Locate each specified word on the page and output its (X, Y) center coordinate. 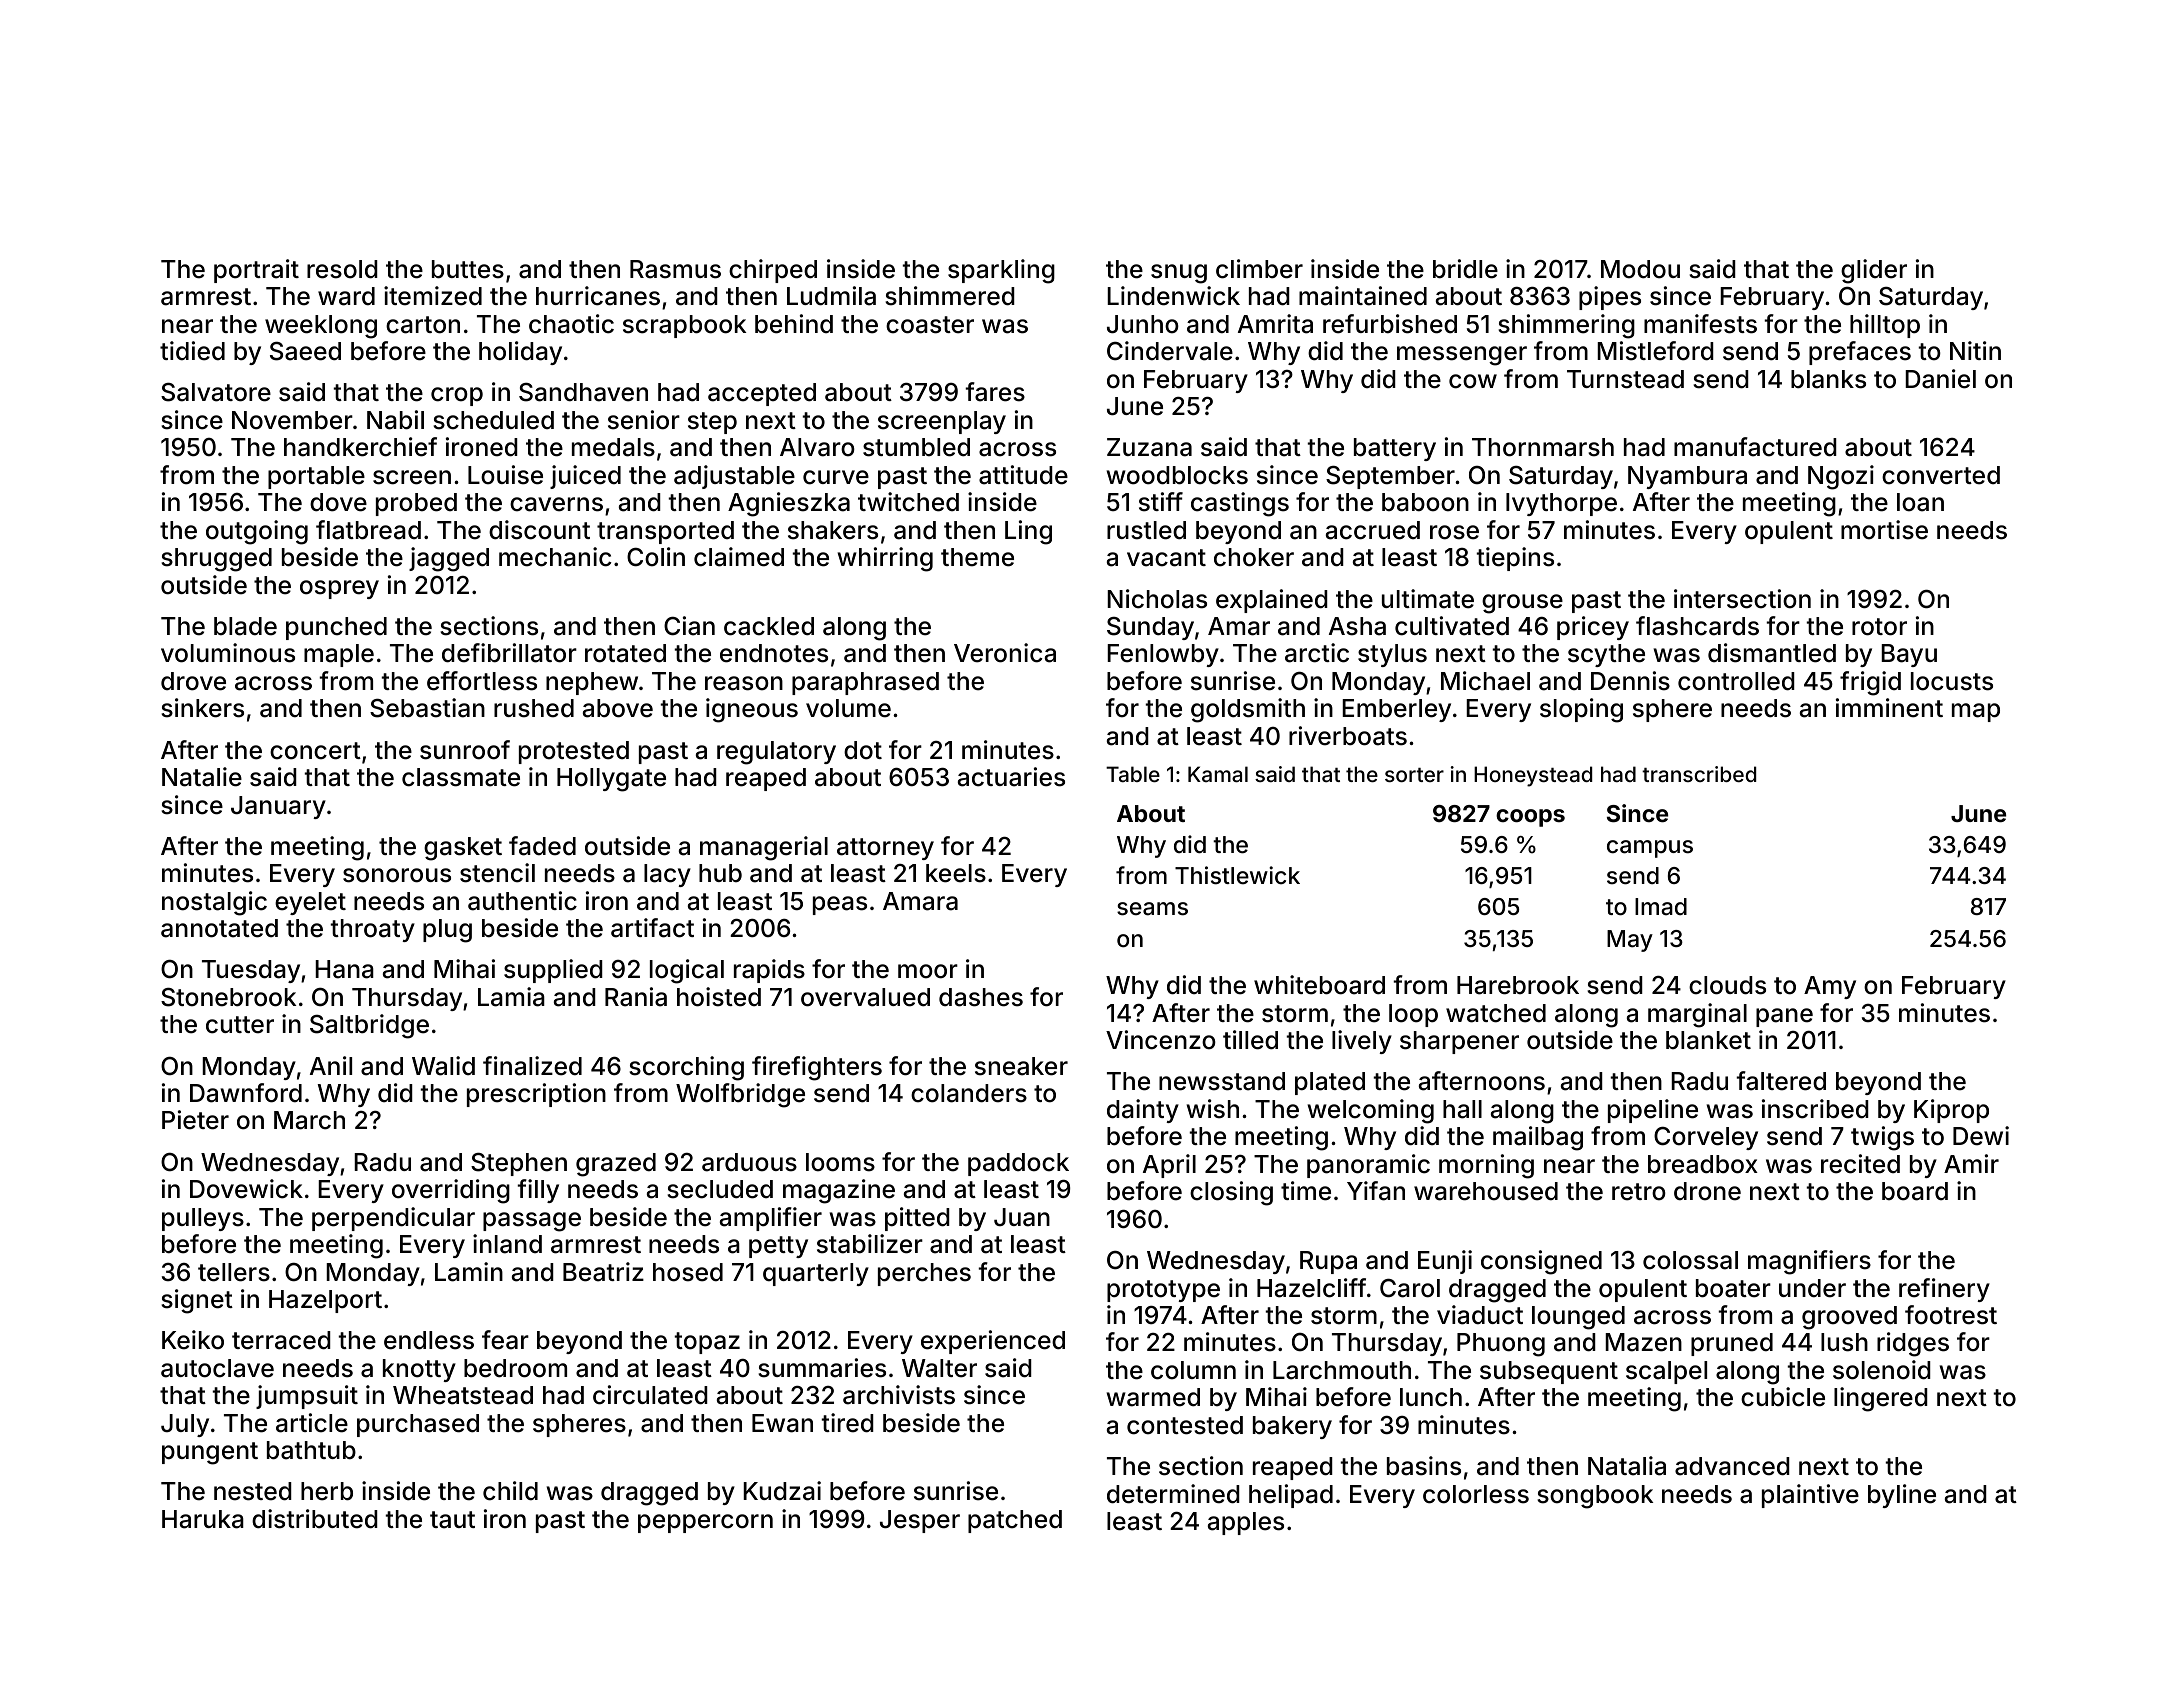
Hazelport (325, 1301)
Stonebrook (228, 997)
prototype (1163, 1291)
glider (1874, 271)
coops (1530, 818)
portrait (256, 271)
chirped (773, 271)
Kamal (1218, 774)
